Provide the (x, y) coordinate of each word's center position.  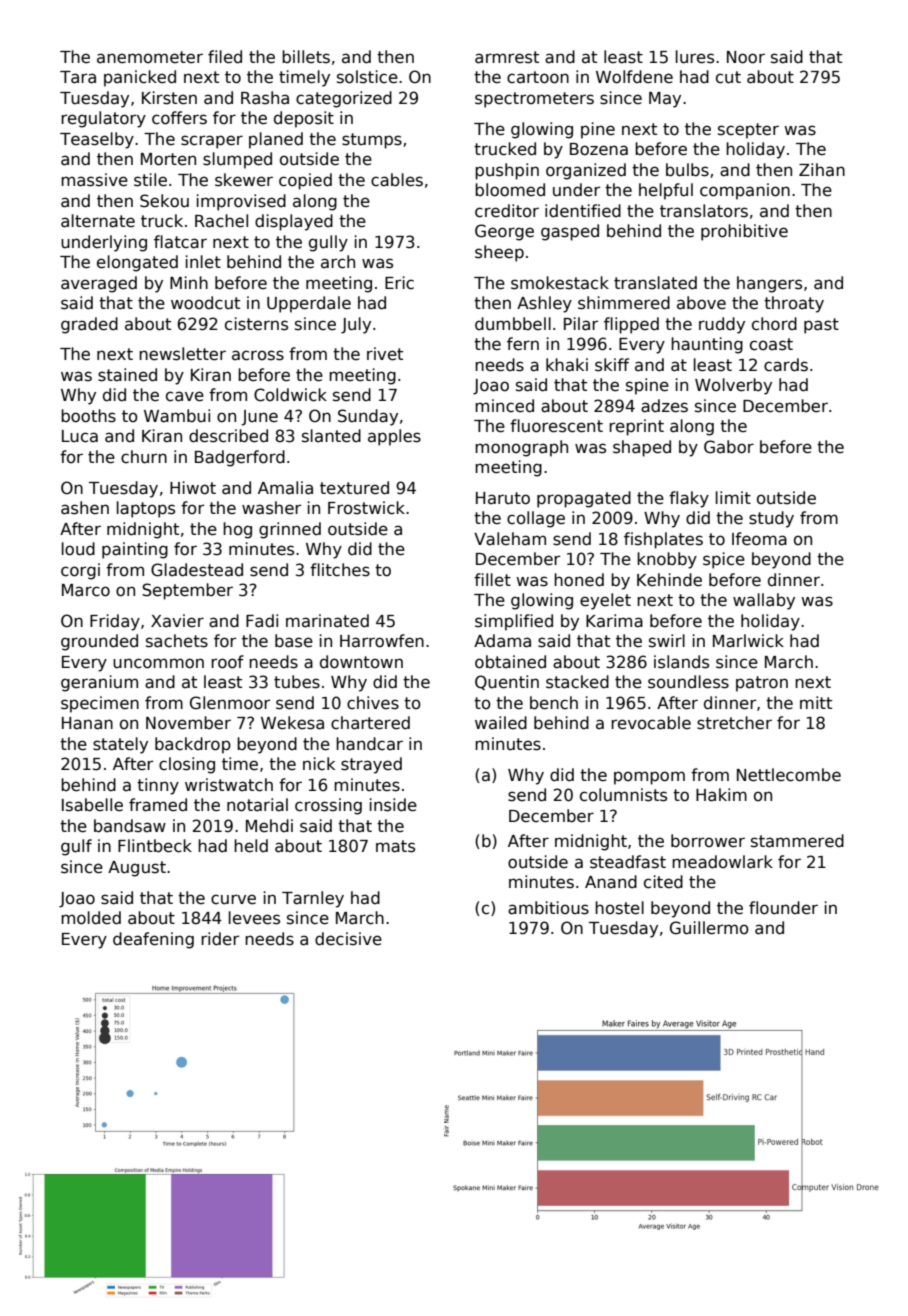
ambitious (548, 908)
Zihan (822, 170)
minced (504, 406)
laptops (146, 509)
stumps (372, 141)
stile (150, 180)
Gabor (729, 447)
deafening (153, 940)
